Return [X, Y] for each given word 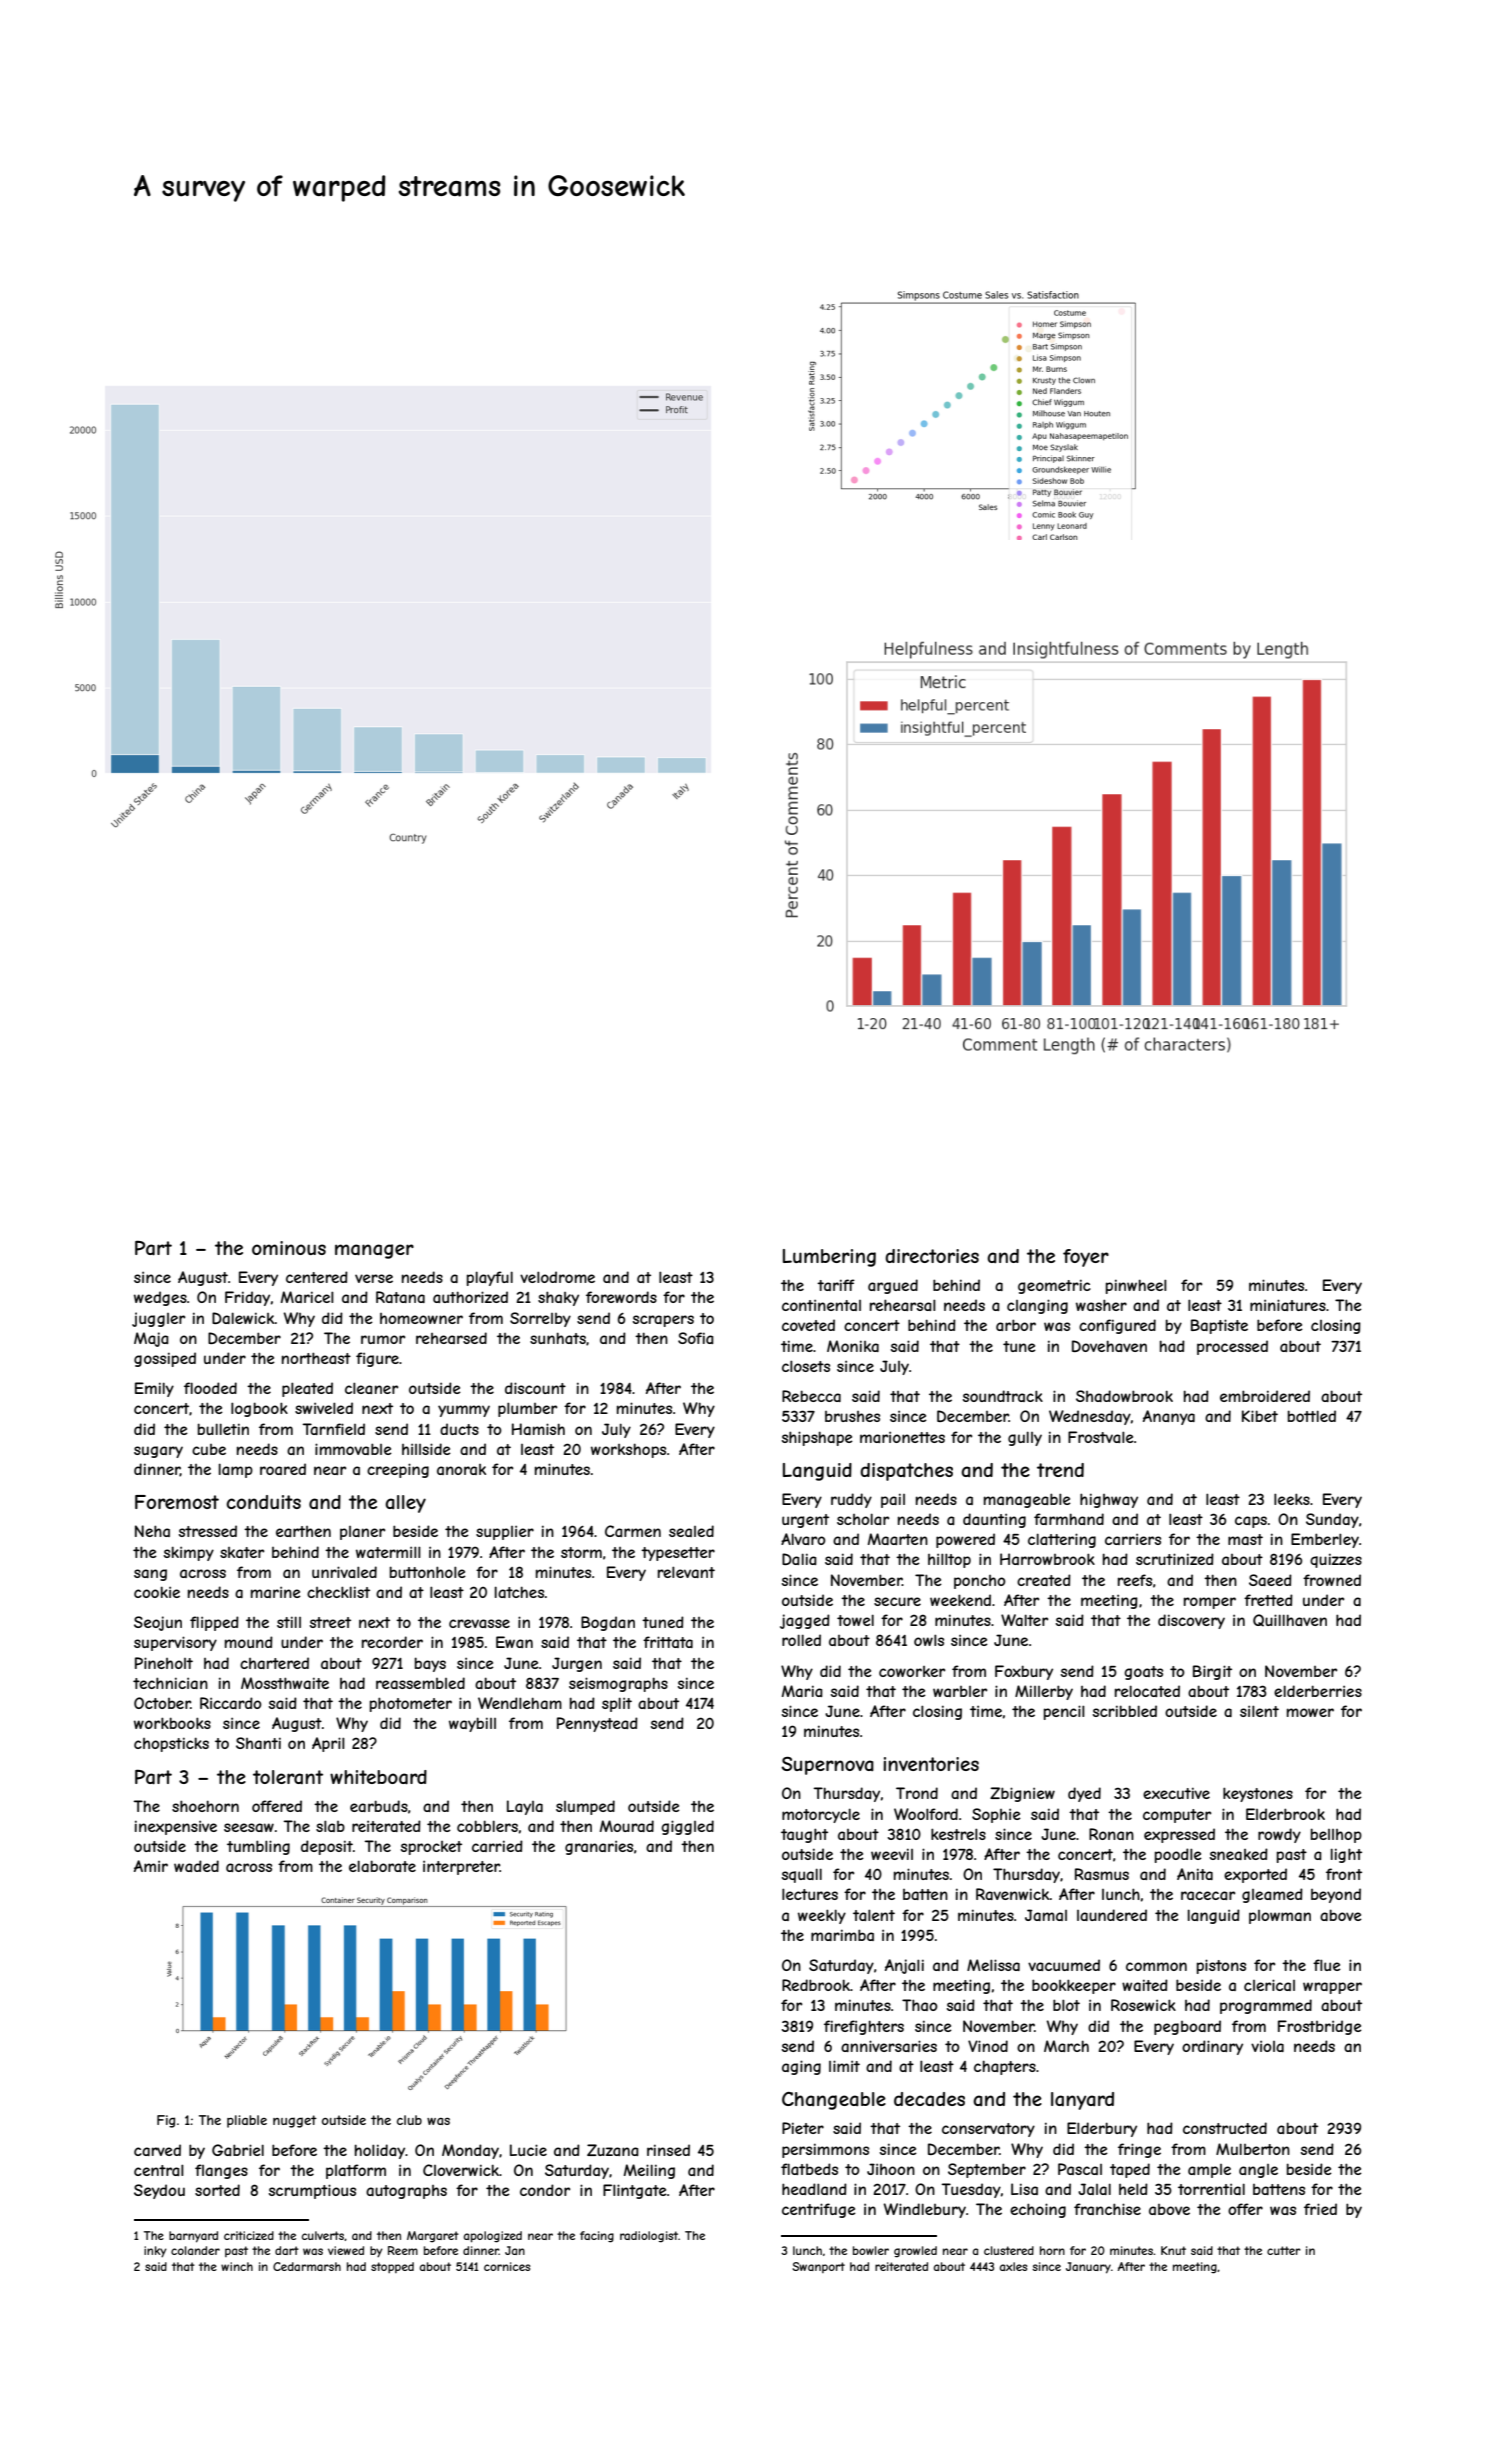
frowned [1332, 1580]
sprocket [431, 1848]
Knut [1173, 2250]
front [1344, 1874]
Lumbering [829, 1258]
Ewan [514, 1642]
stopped [392, 2267]
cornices [507, 2266]
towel [855, 1620]
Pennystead [597, 1724]
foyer [1086, 1258]
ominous [289, 1248]
